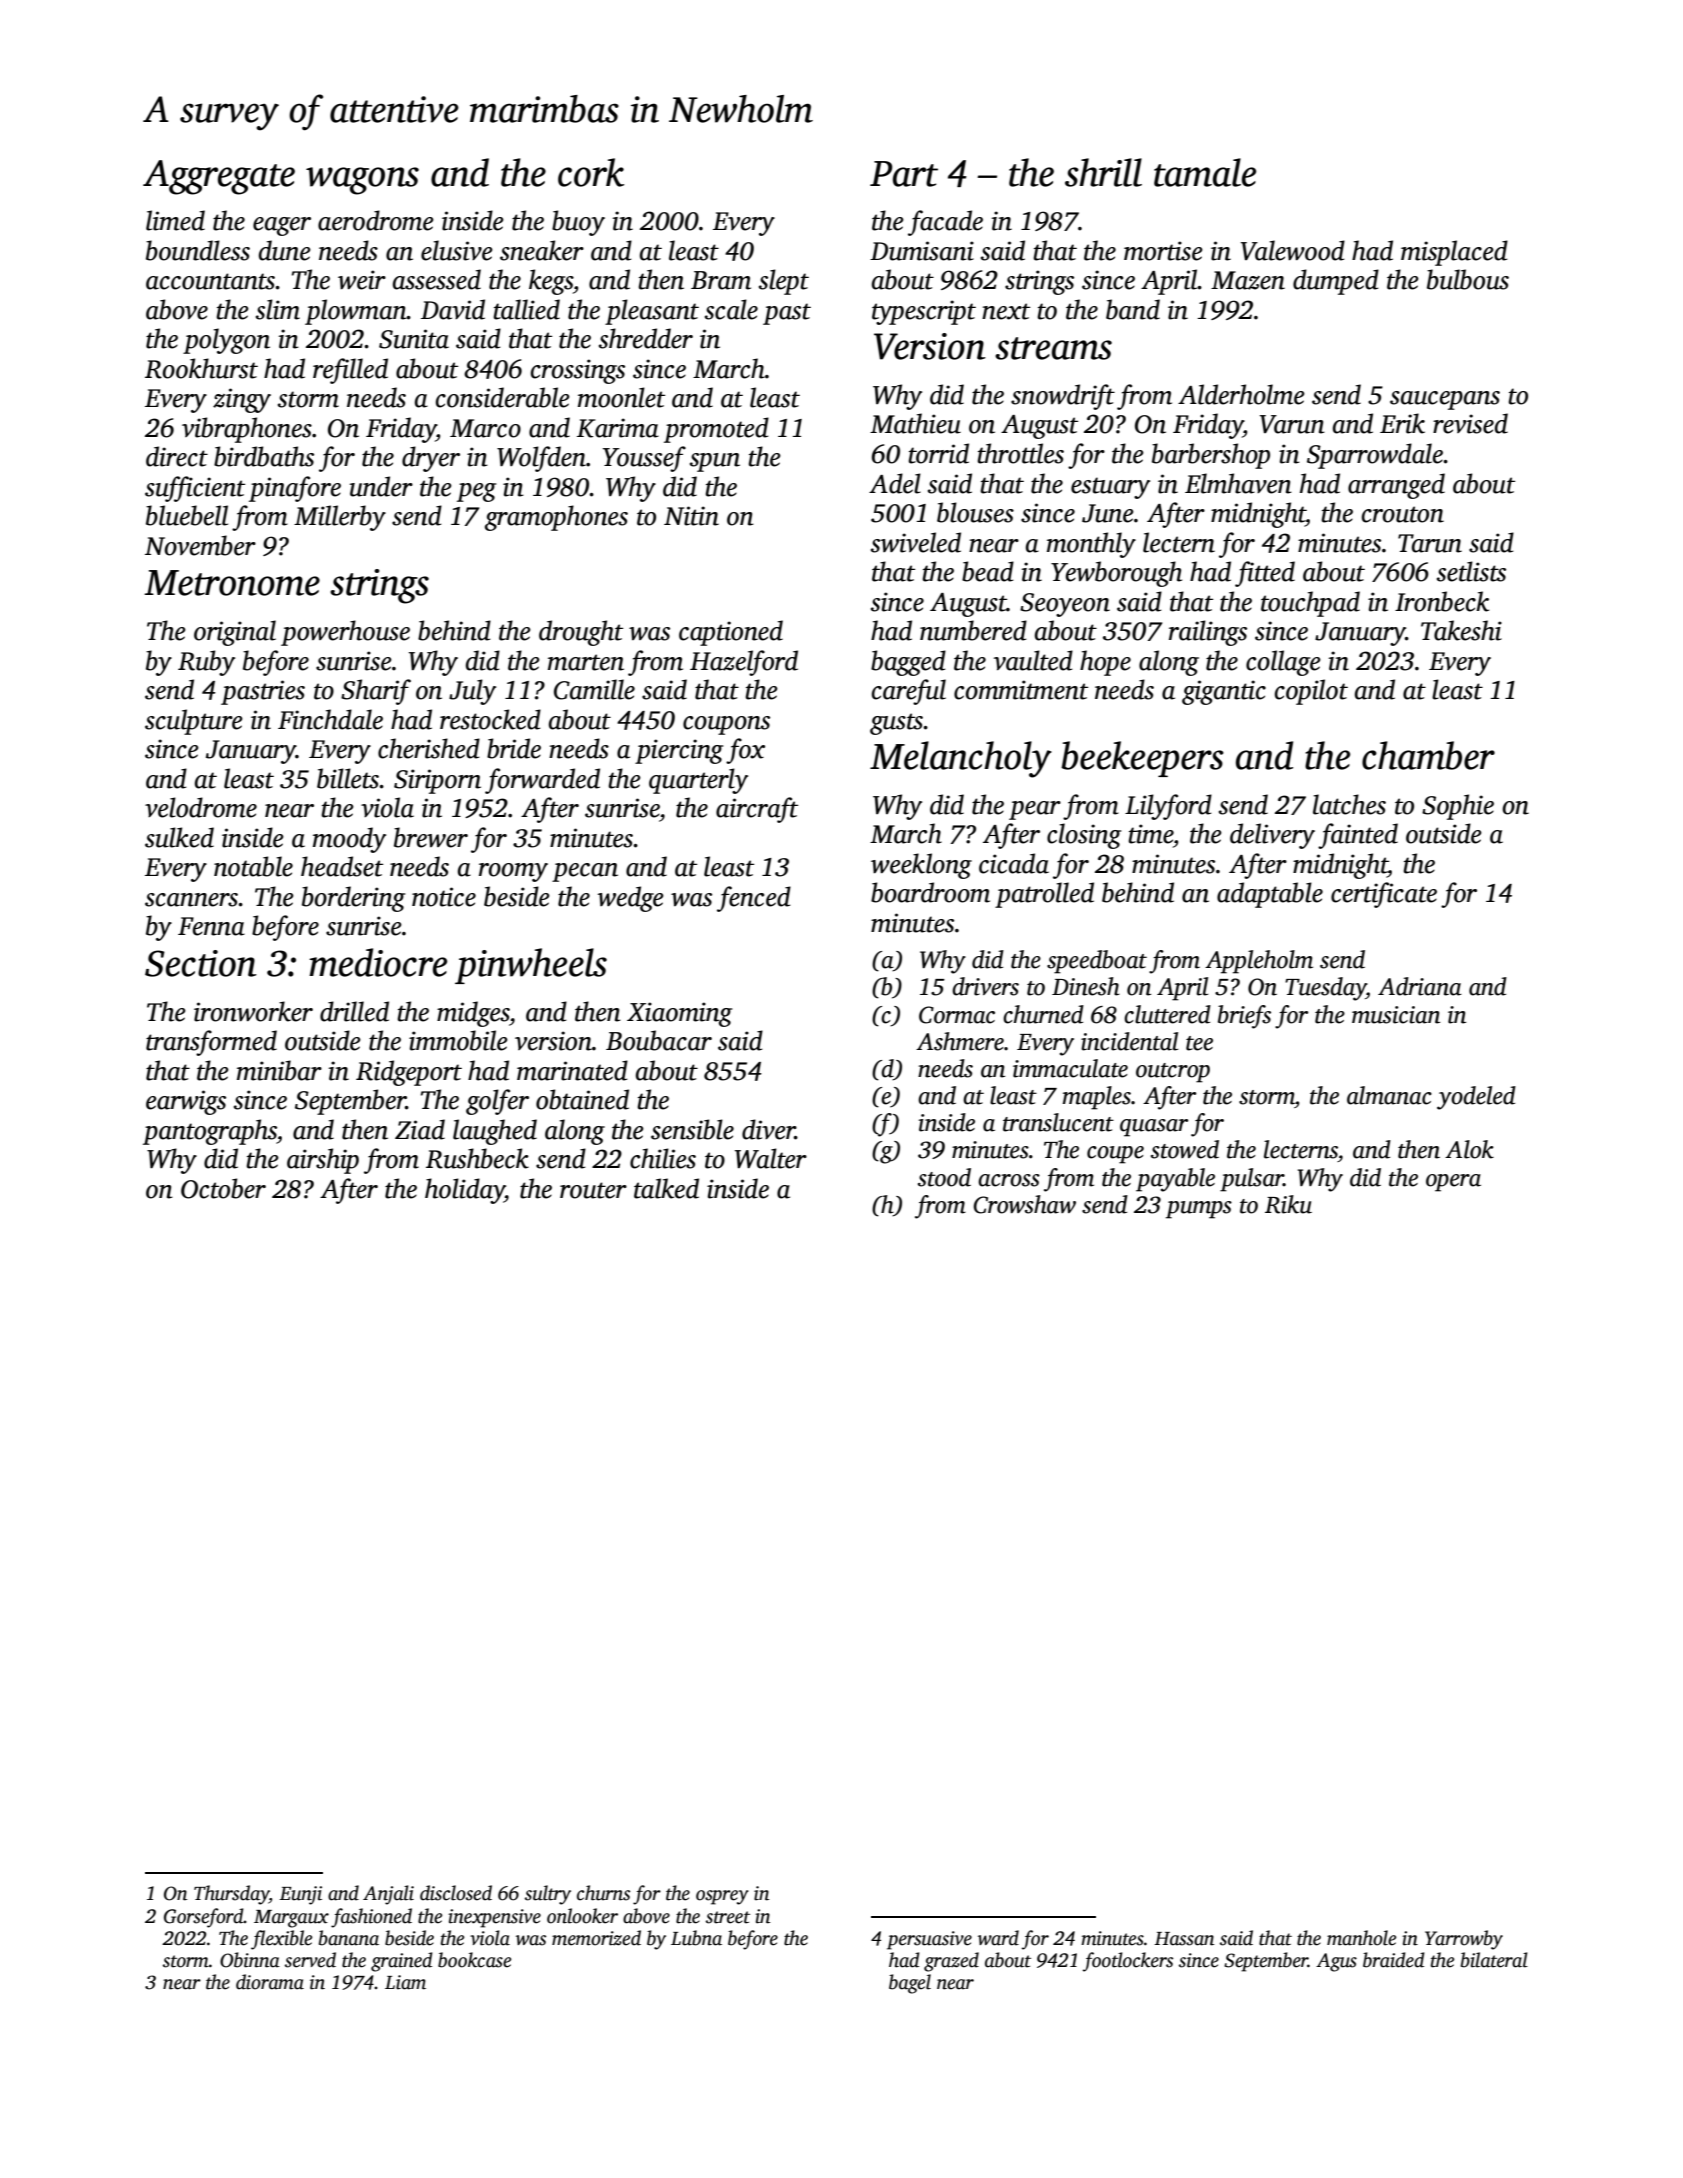  Describe the element at coordinates (362, 181) in the page. I see `wagons` at that location.
